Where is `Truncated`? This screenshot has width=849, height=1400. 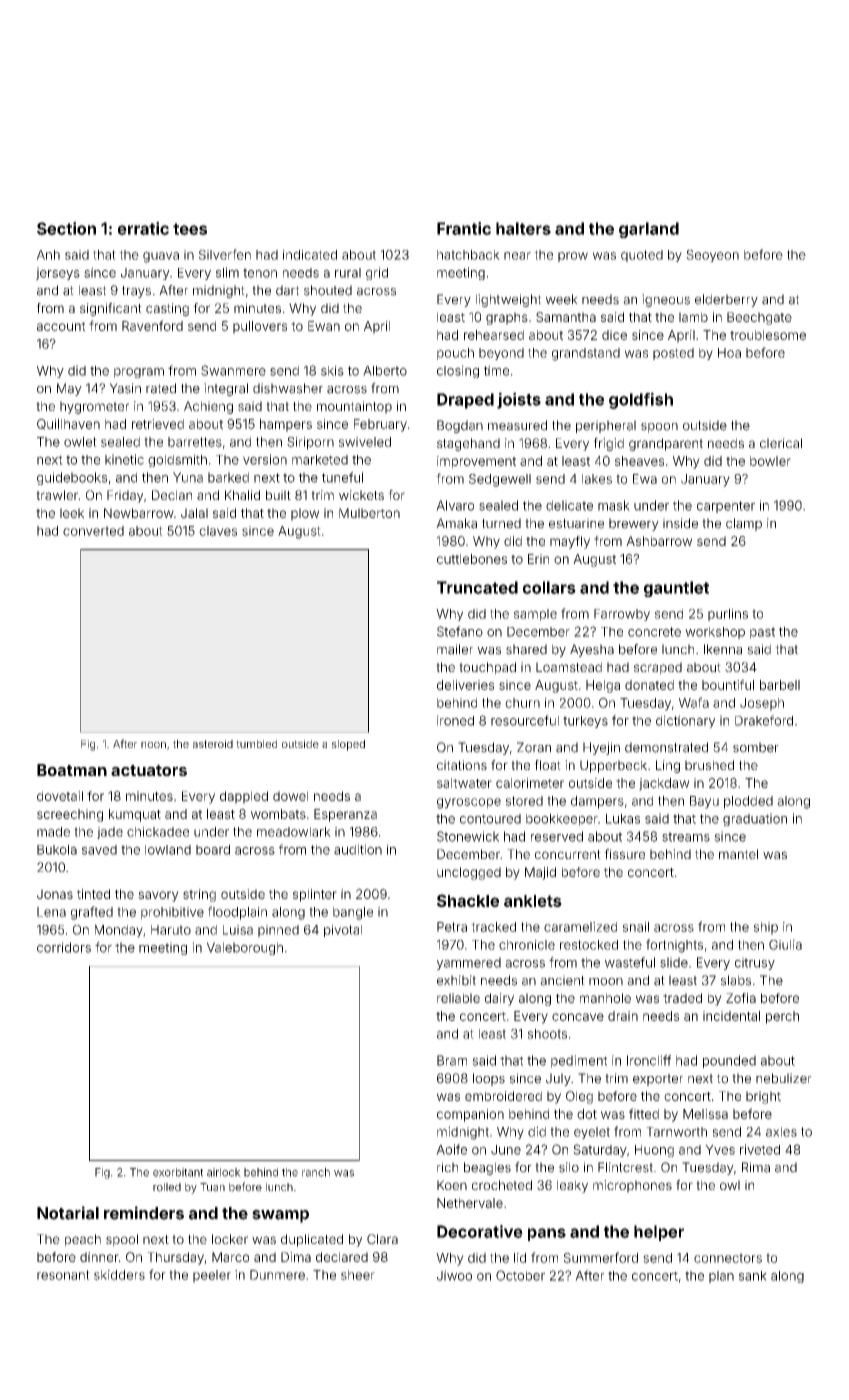
Truncated is located at coordinates (477, 587).
